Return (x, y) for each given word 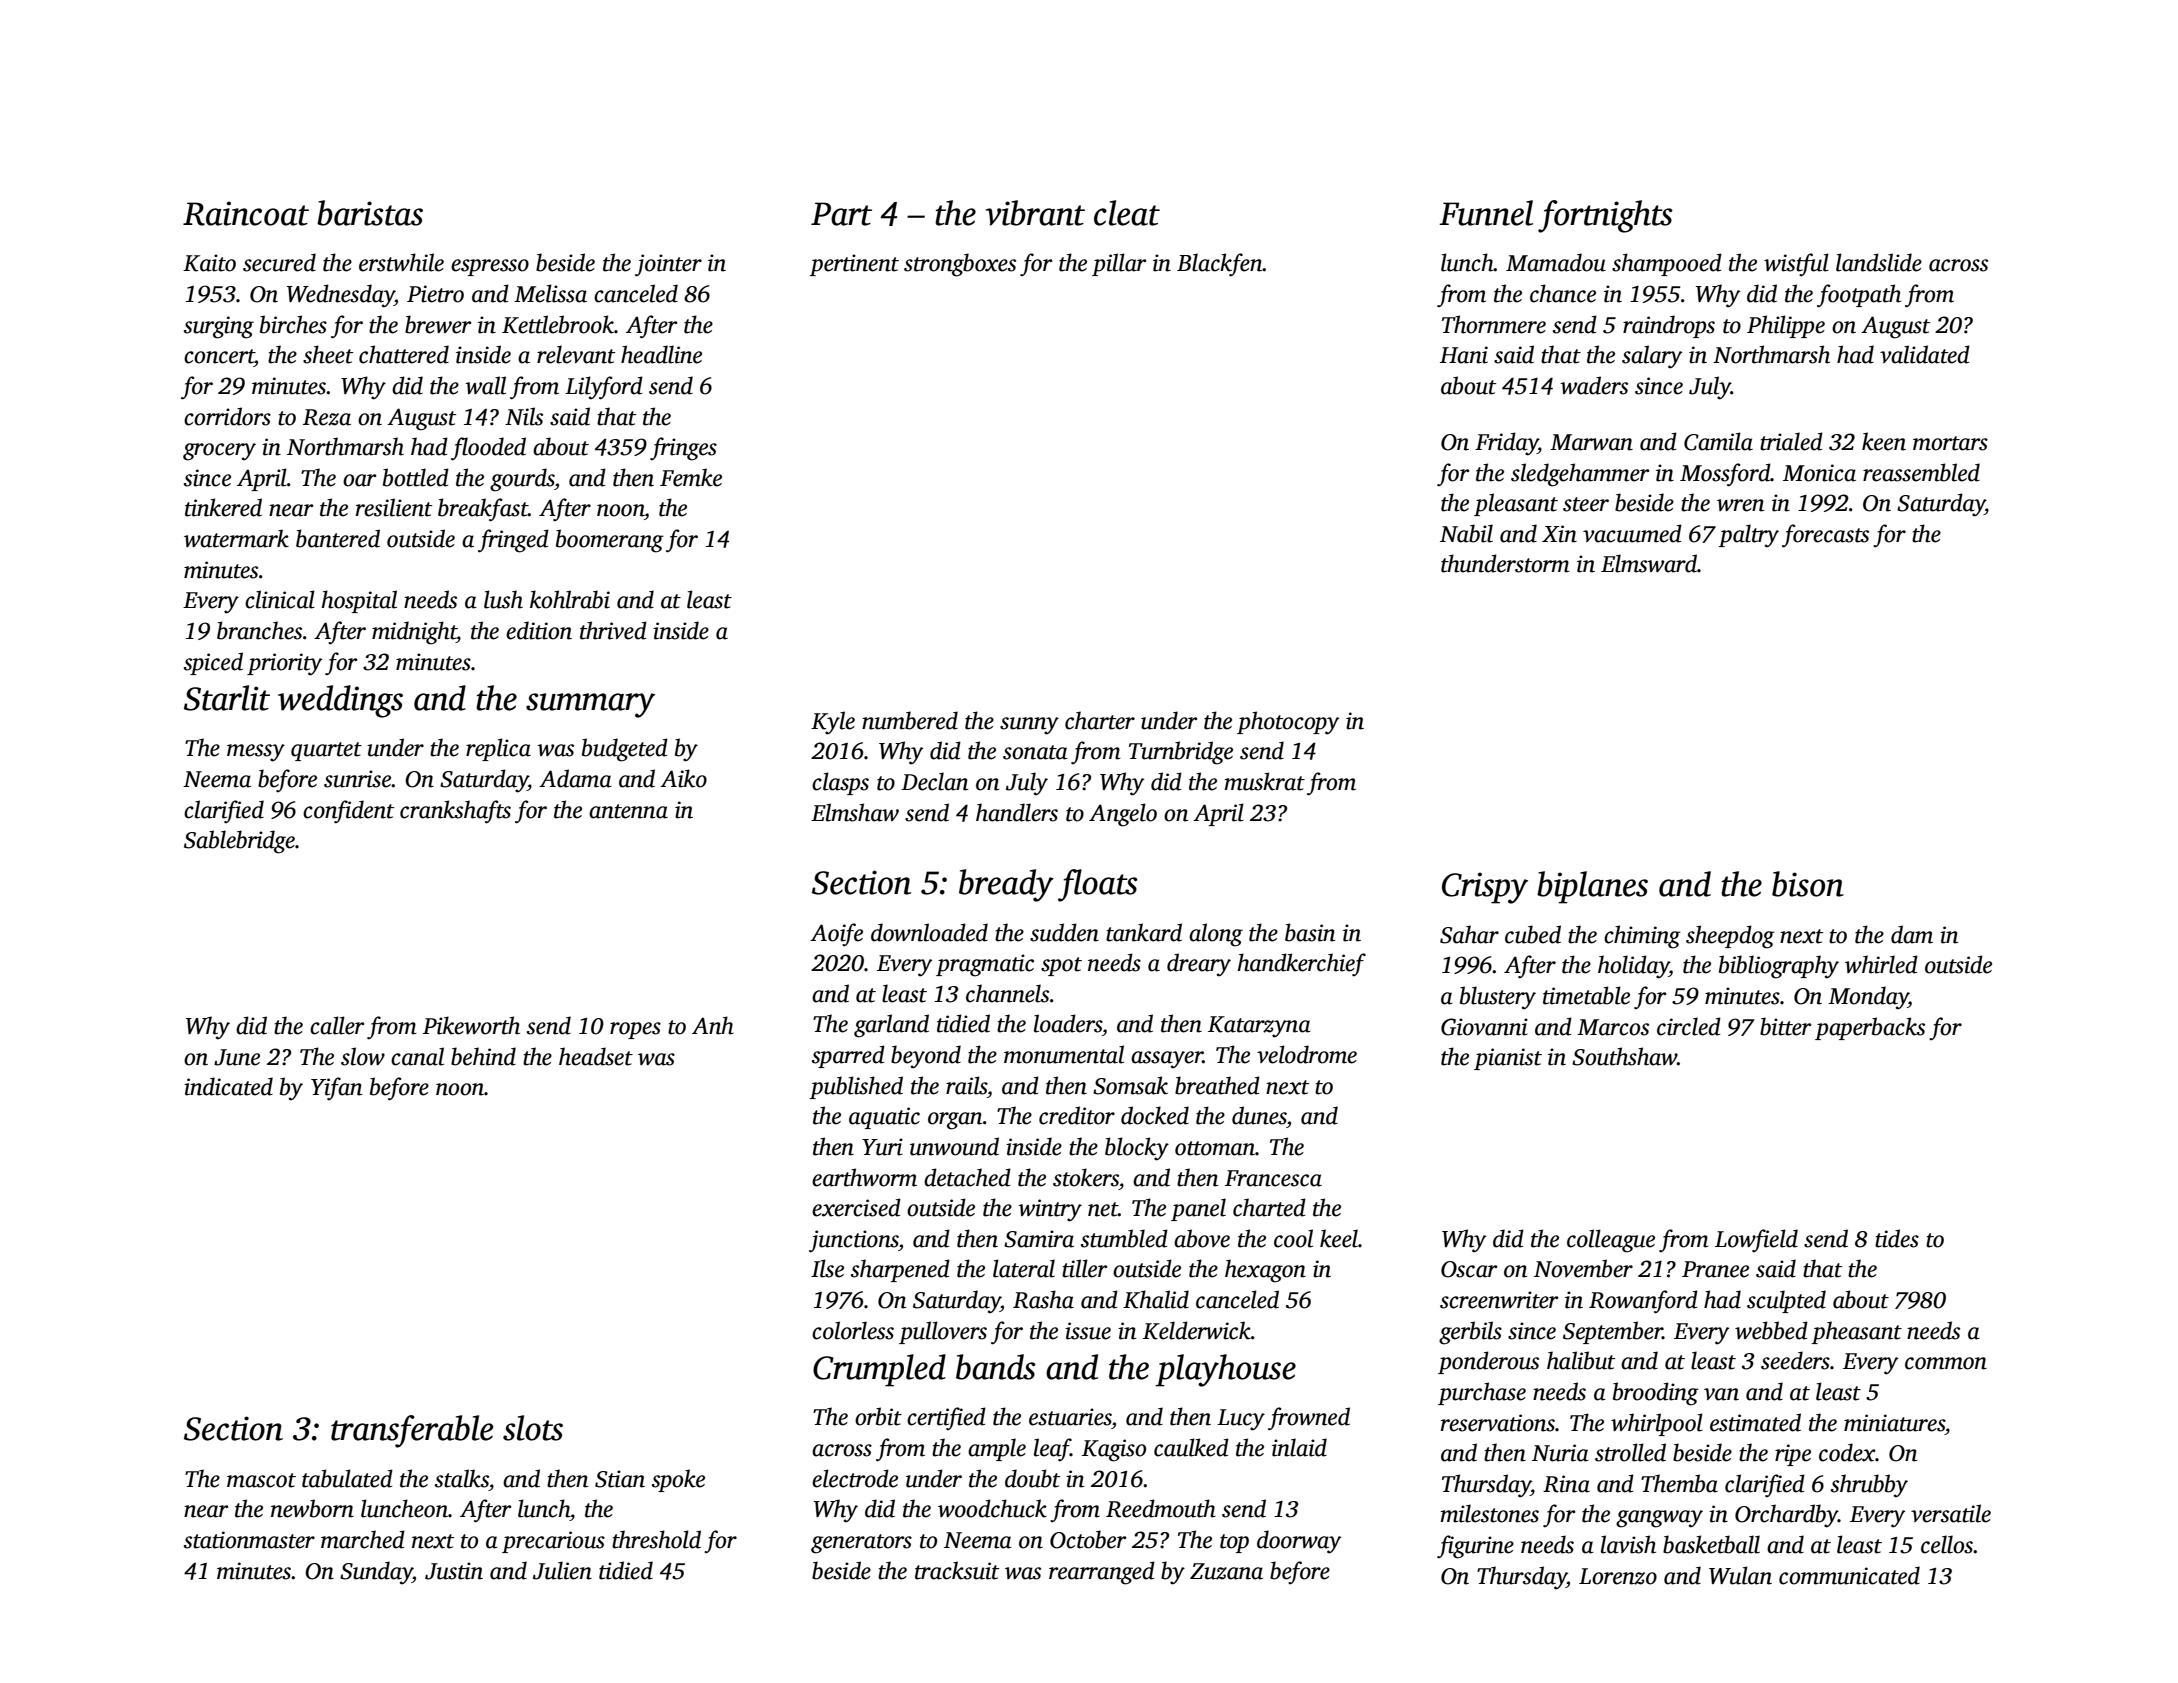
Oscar (1469, 1269)
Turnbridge (1181, 753)
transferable (412, 1431)
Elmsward (1649, 563)
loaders (1068, 1023)
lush (503, 599)
